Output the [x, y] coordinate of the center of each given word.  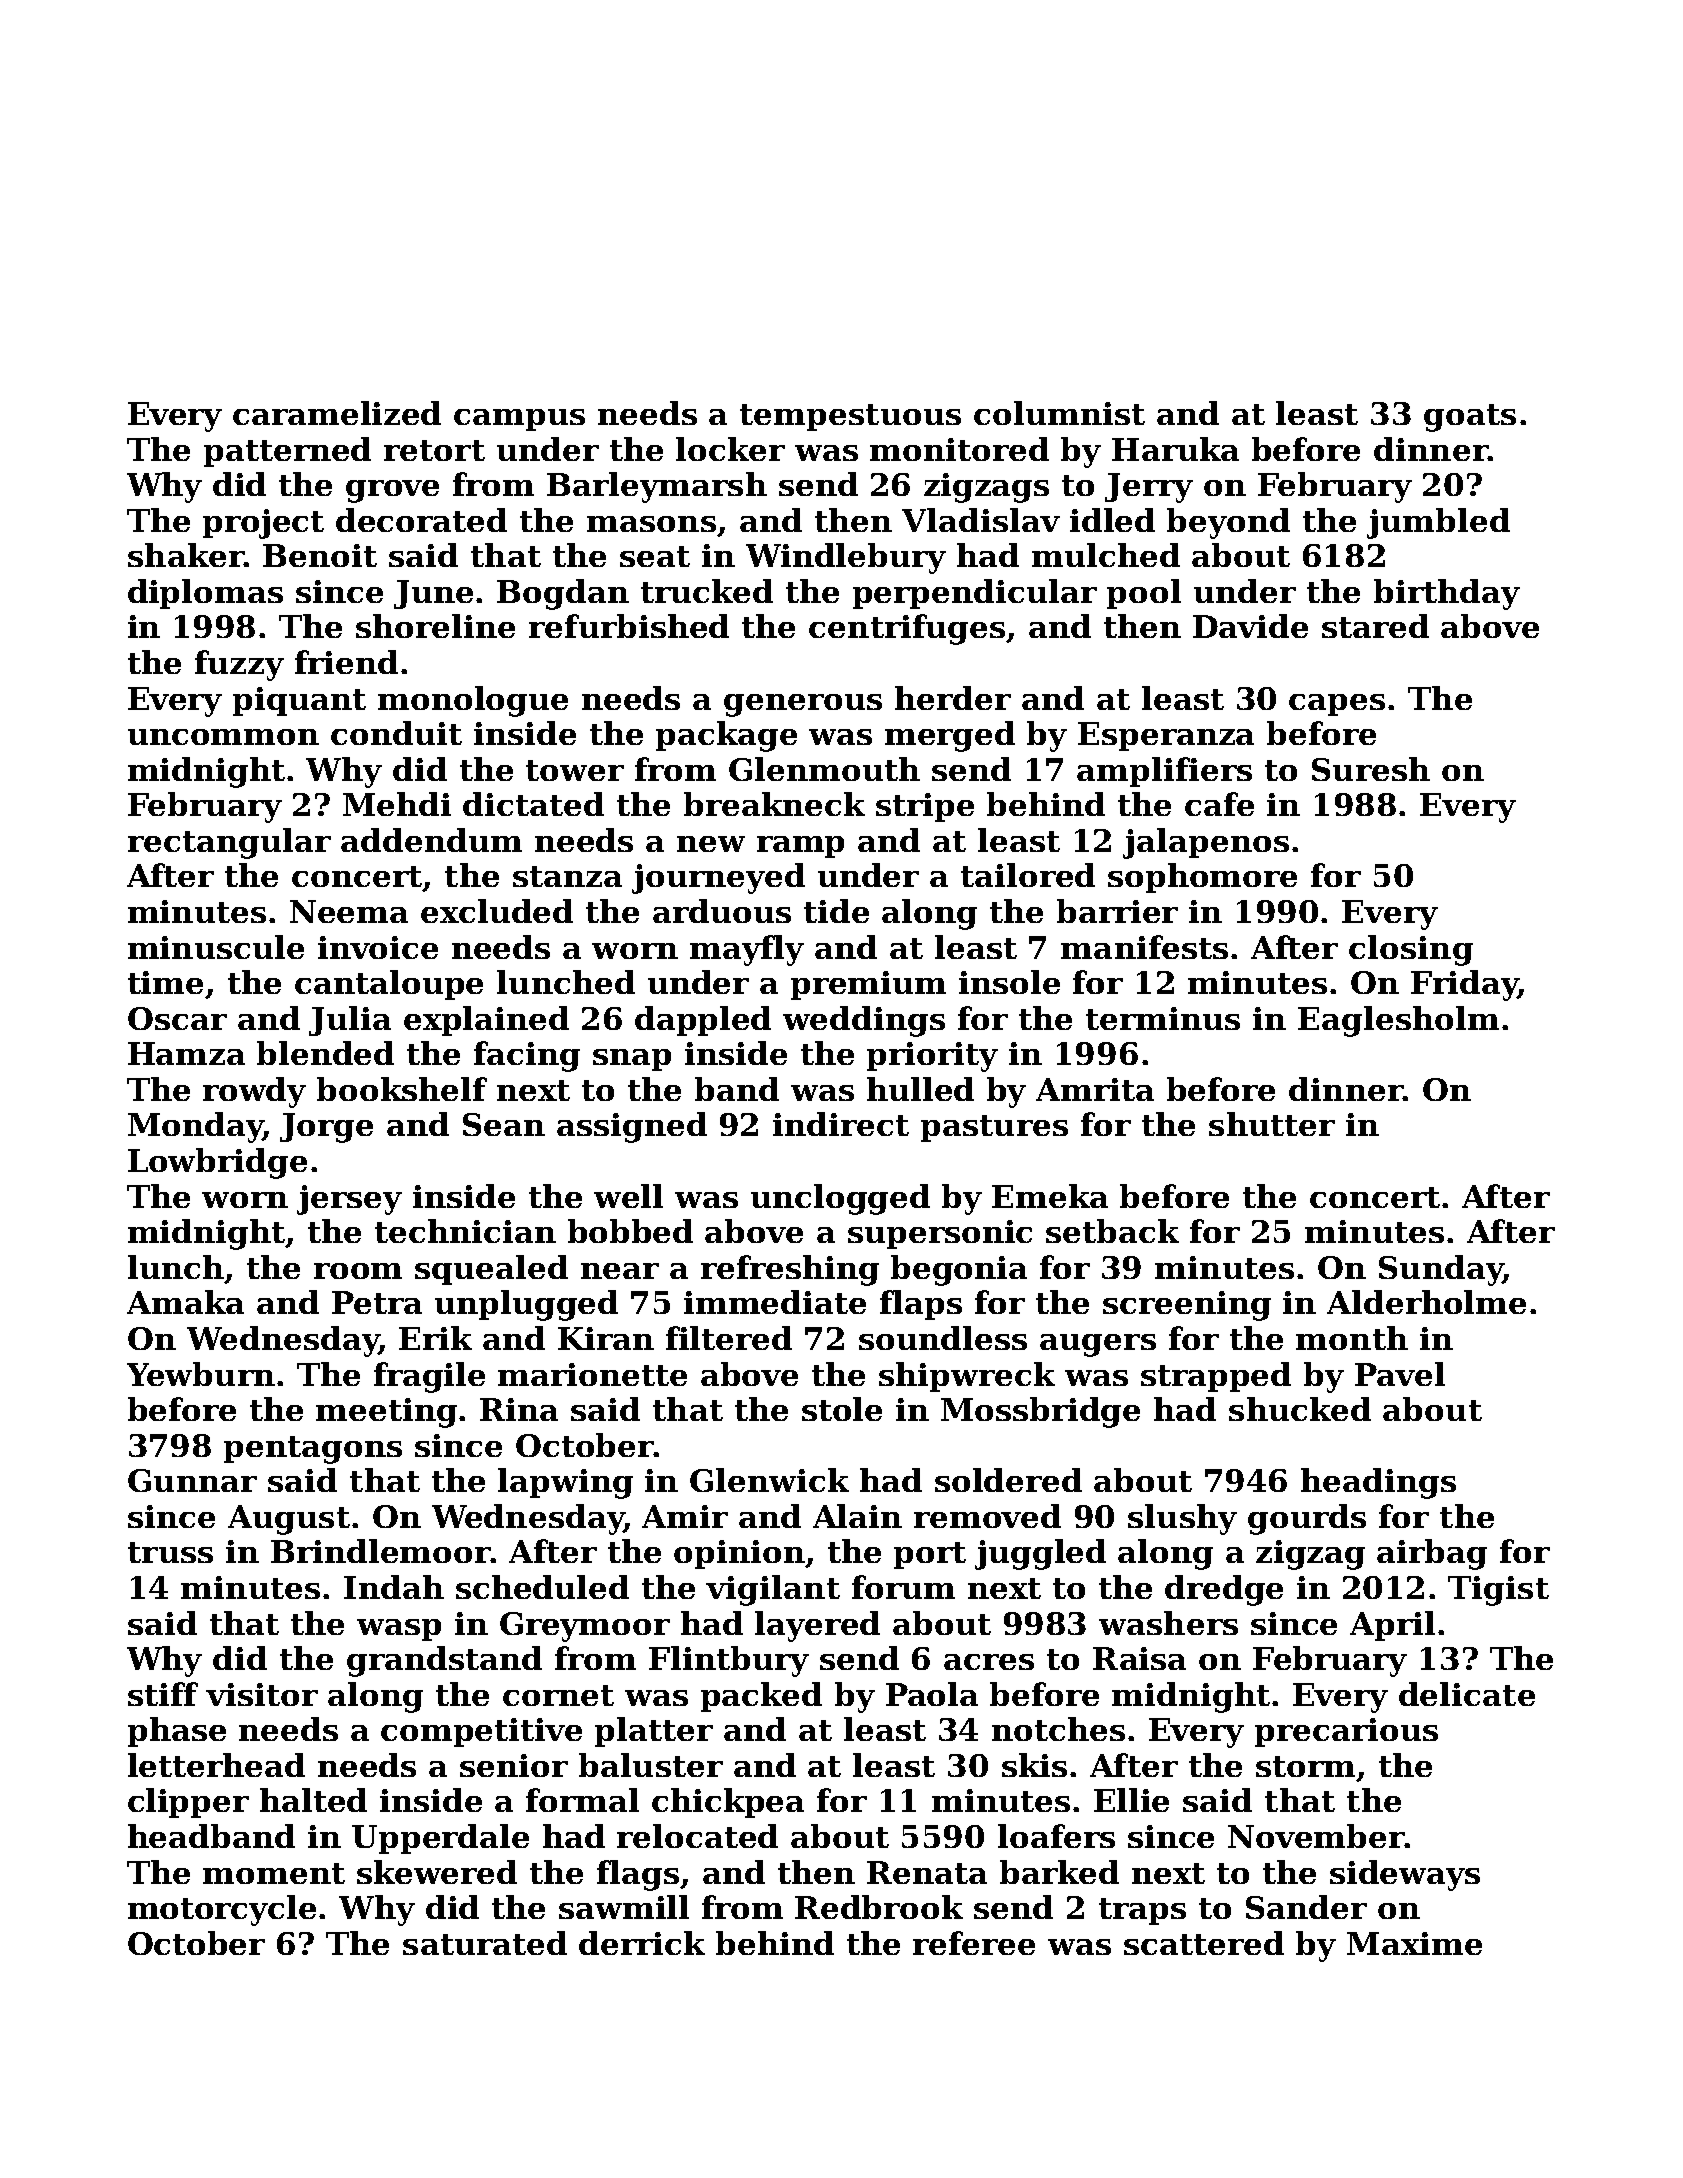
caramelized [337, 413]
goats [1470, 418]
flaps [921, 1305]
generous [803, 705]
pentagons [313, 1450]
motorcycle [222, 1910]
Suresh [1371, 769]
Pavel [1400, 1374]
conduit [396, 733]
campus [519, 420]
